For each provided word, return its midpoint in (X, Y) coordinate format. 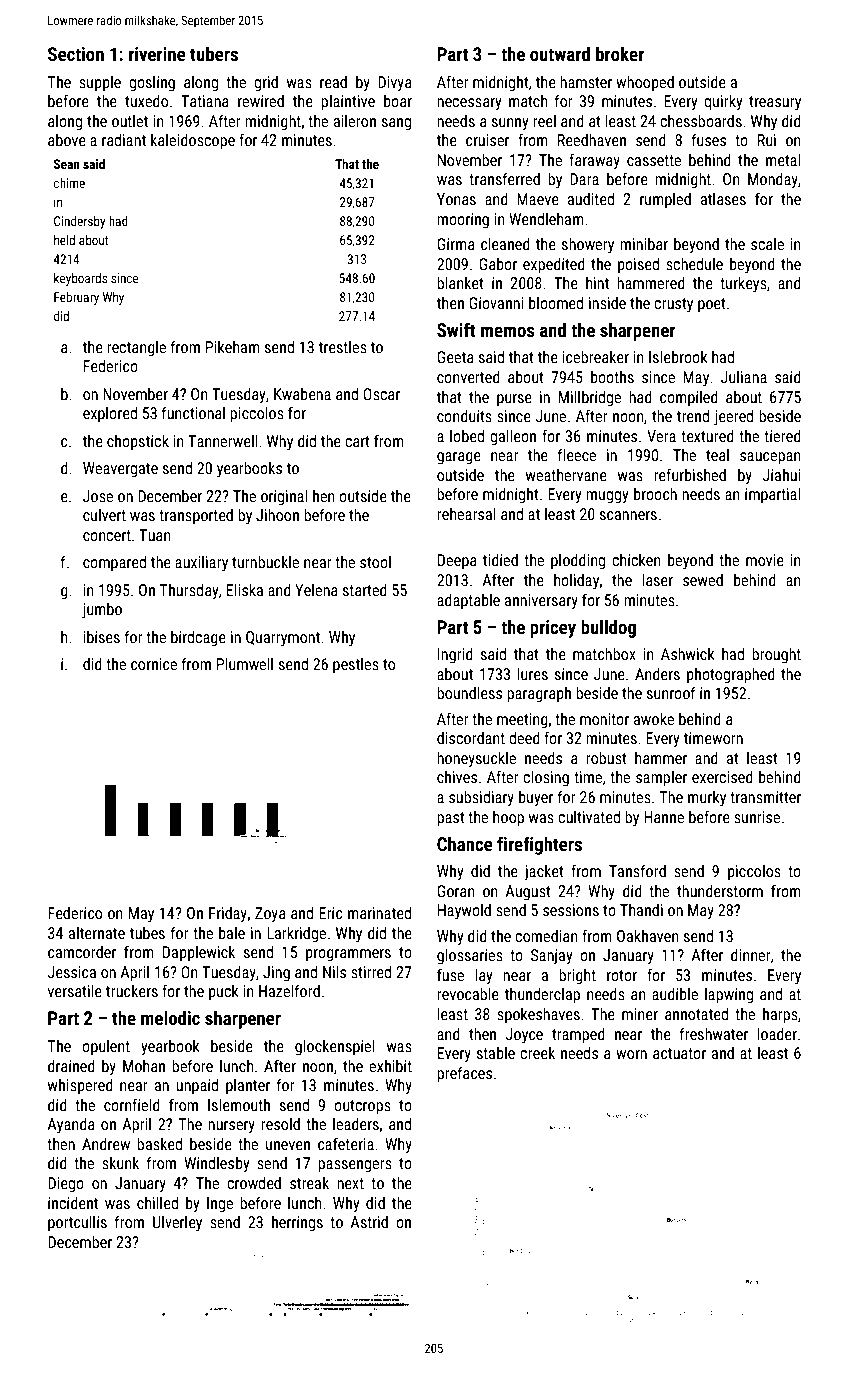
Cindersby (79, 222)
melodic (170, 1018)
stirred (371, 972)
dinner (751, 955)
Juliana (744, 377)
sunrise (757, 817)
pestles (356, 666)
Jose (98, 496)
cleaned (505, 244)
